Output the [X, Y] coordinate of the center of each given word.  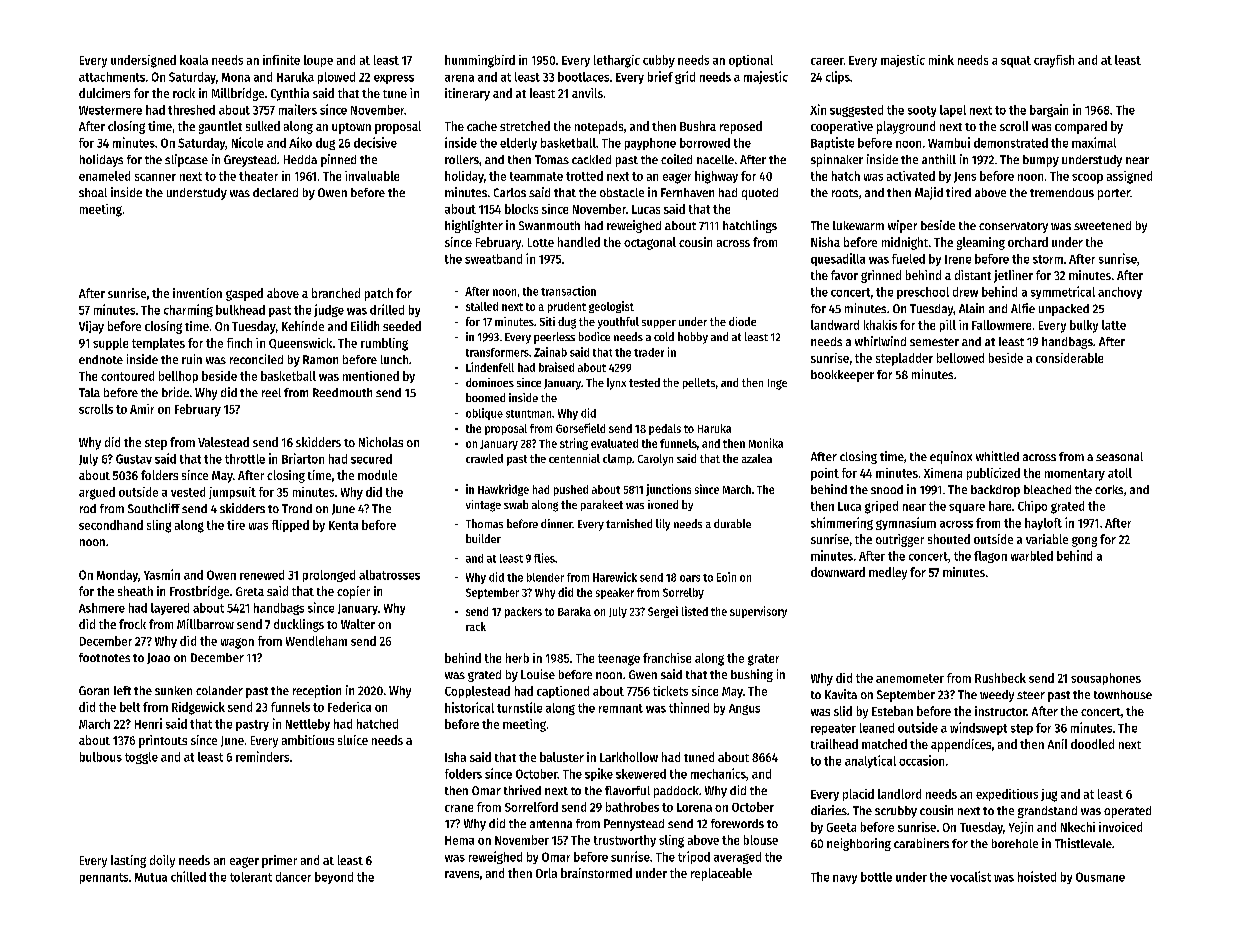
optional [751, 61]
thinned [689, 707]
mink [941, 60]
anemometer [910, 678]
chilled [188, 876]
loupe [318, 61]
